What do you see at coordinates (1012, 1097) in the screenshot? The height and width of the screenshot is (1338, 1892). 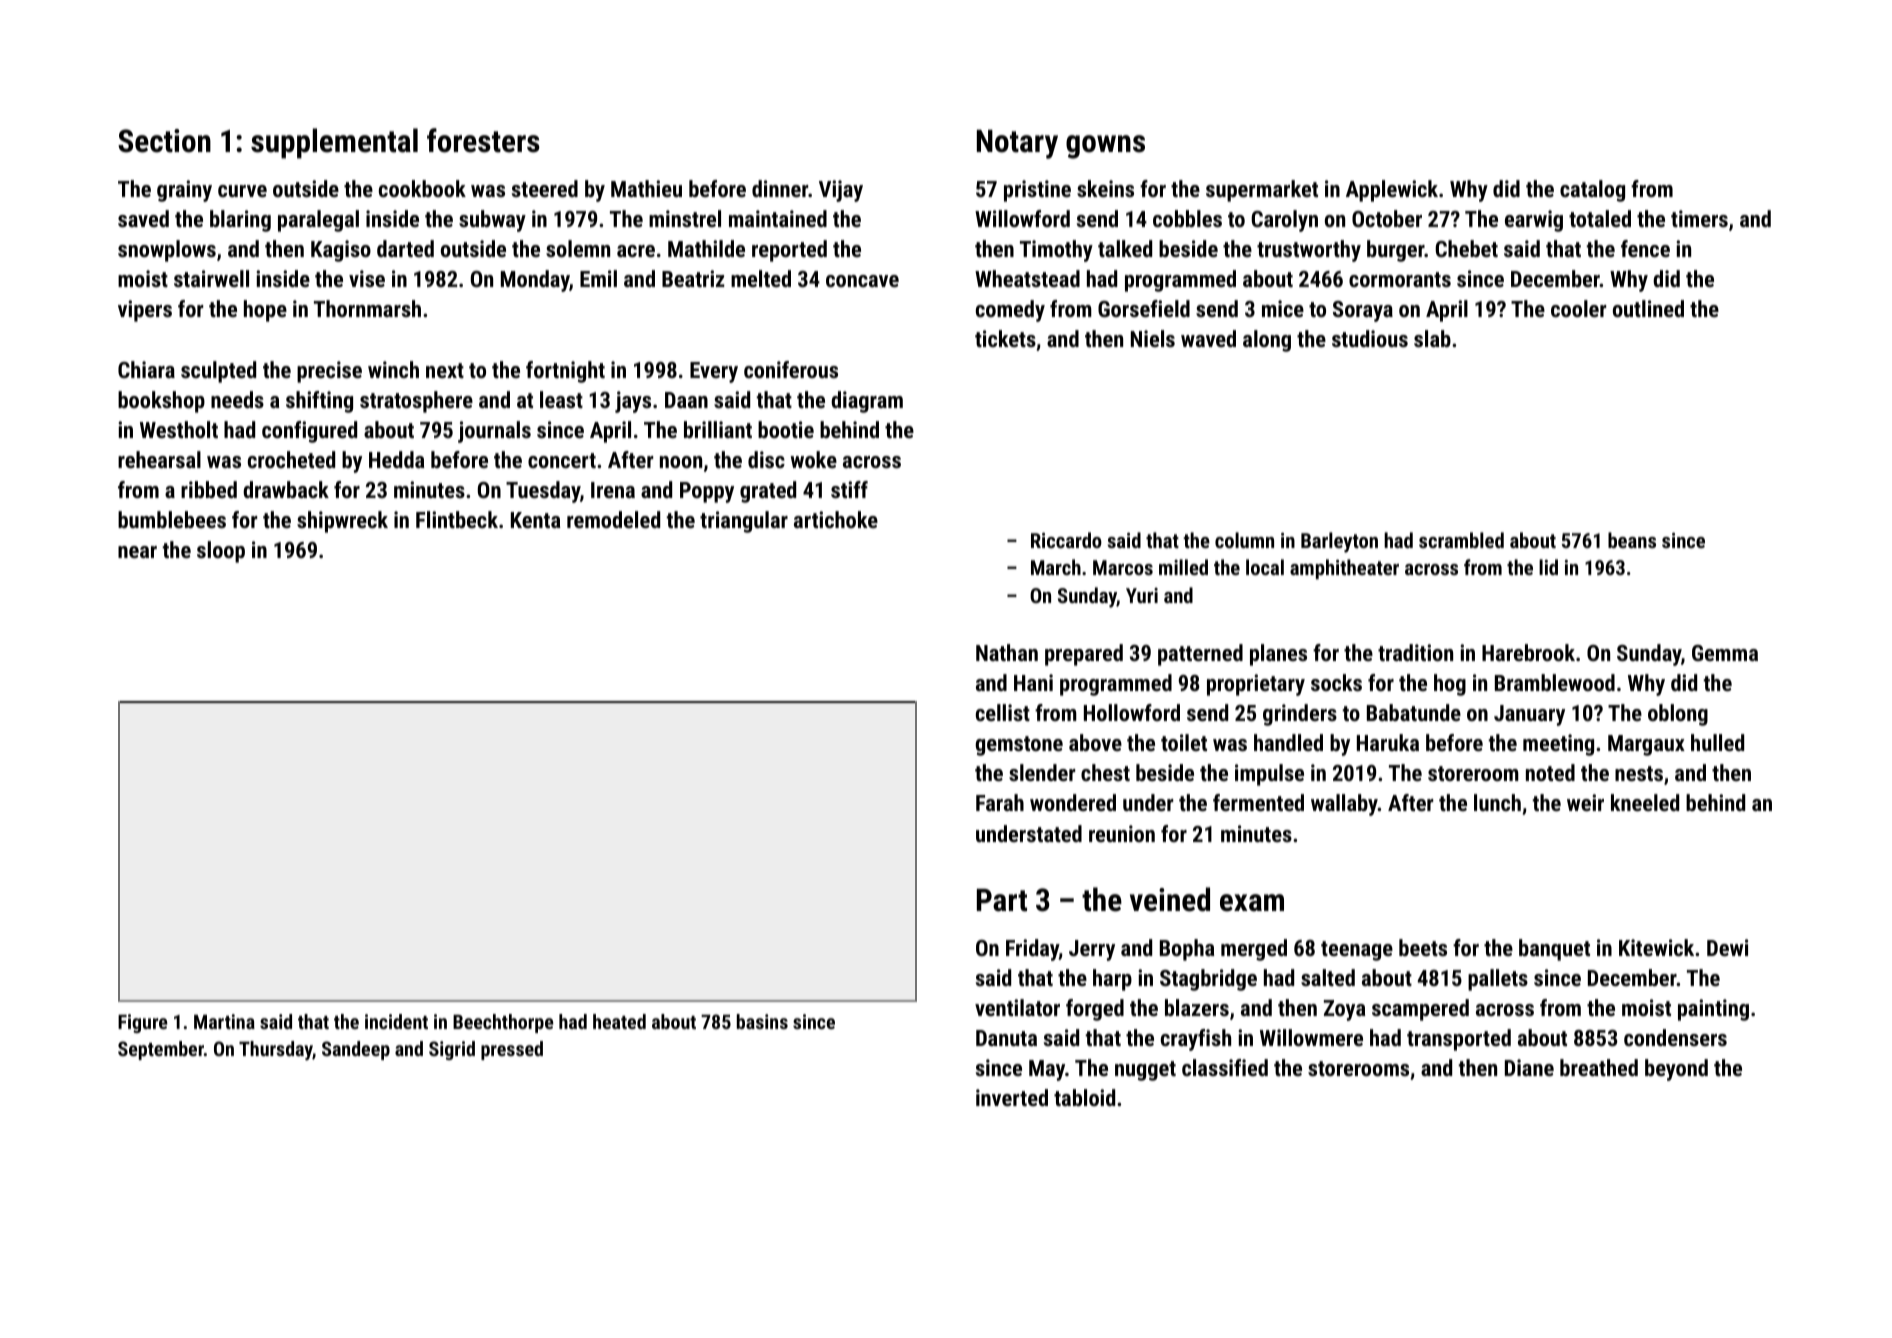 I see `inverted` at bounding box center [1012, 1097].
